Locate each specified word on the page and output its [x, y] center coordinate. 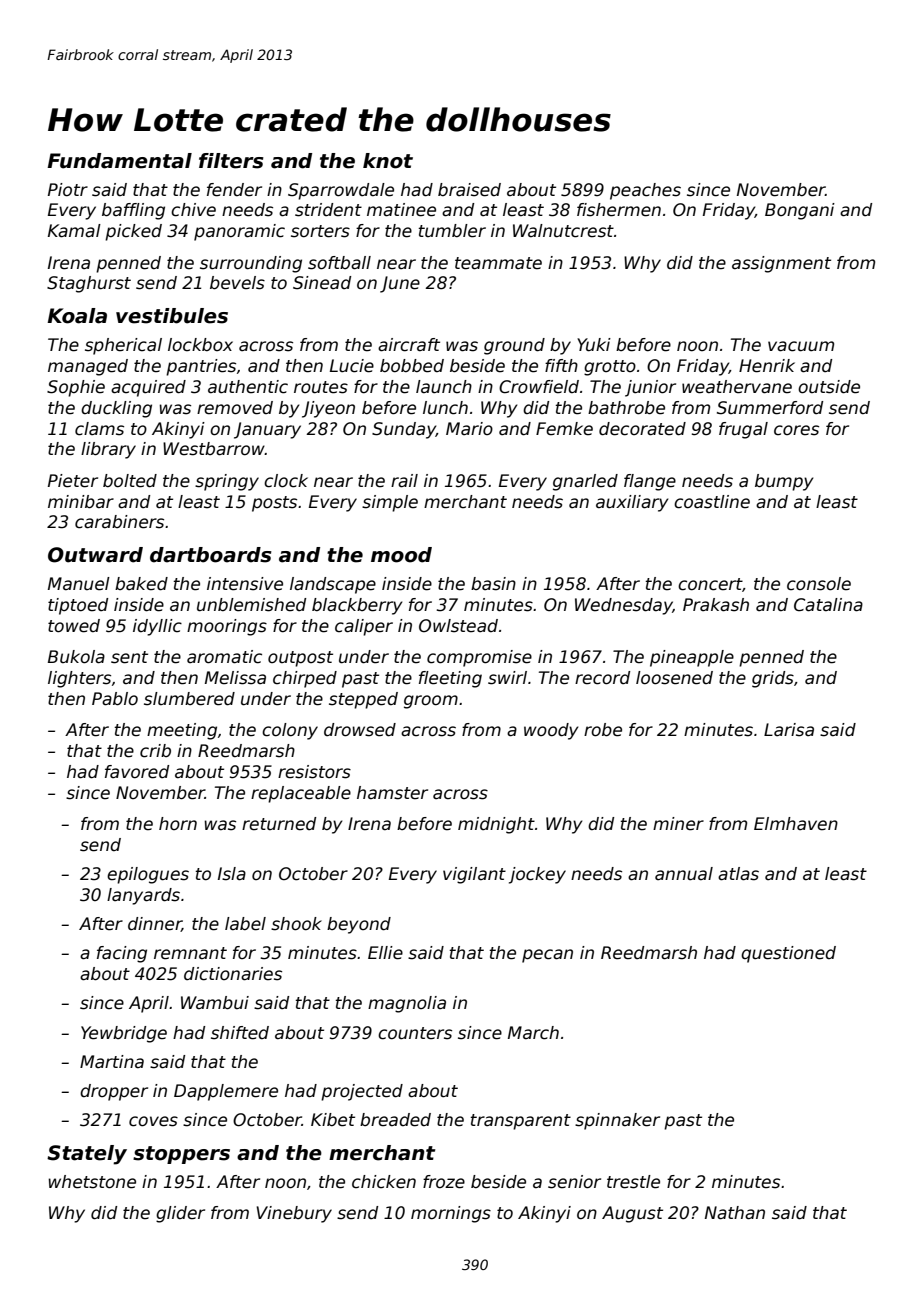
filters [231, 161]
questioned [788, 954]
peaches [645, 191]
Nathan [735, 1213]
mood [401, 555]
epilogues [148, 875]
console [819, 584]
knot [388, 161]
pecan [547, 956]
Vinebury [294, 1214]
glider [180, 1214]
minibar [81, 502]
